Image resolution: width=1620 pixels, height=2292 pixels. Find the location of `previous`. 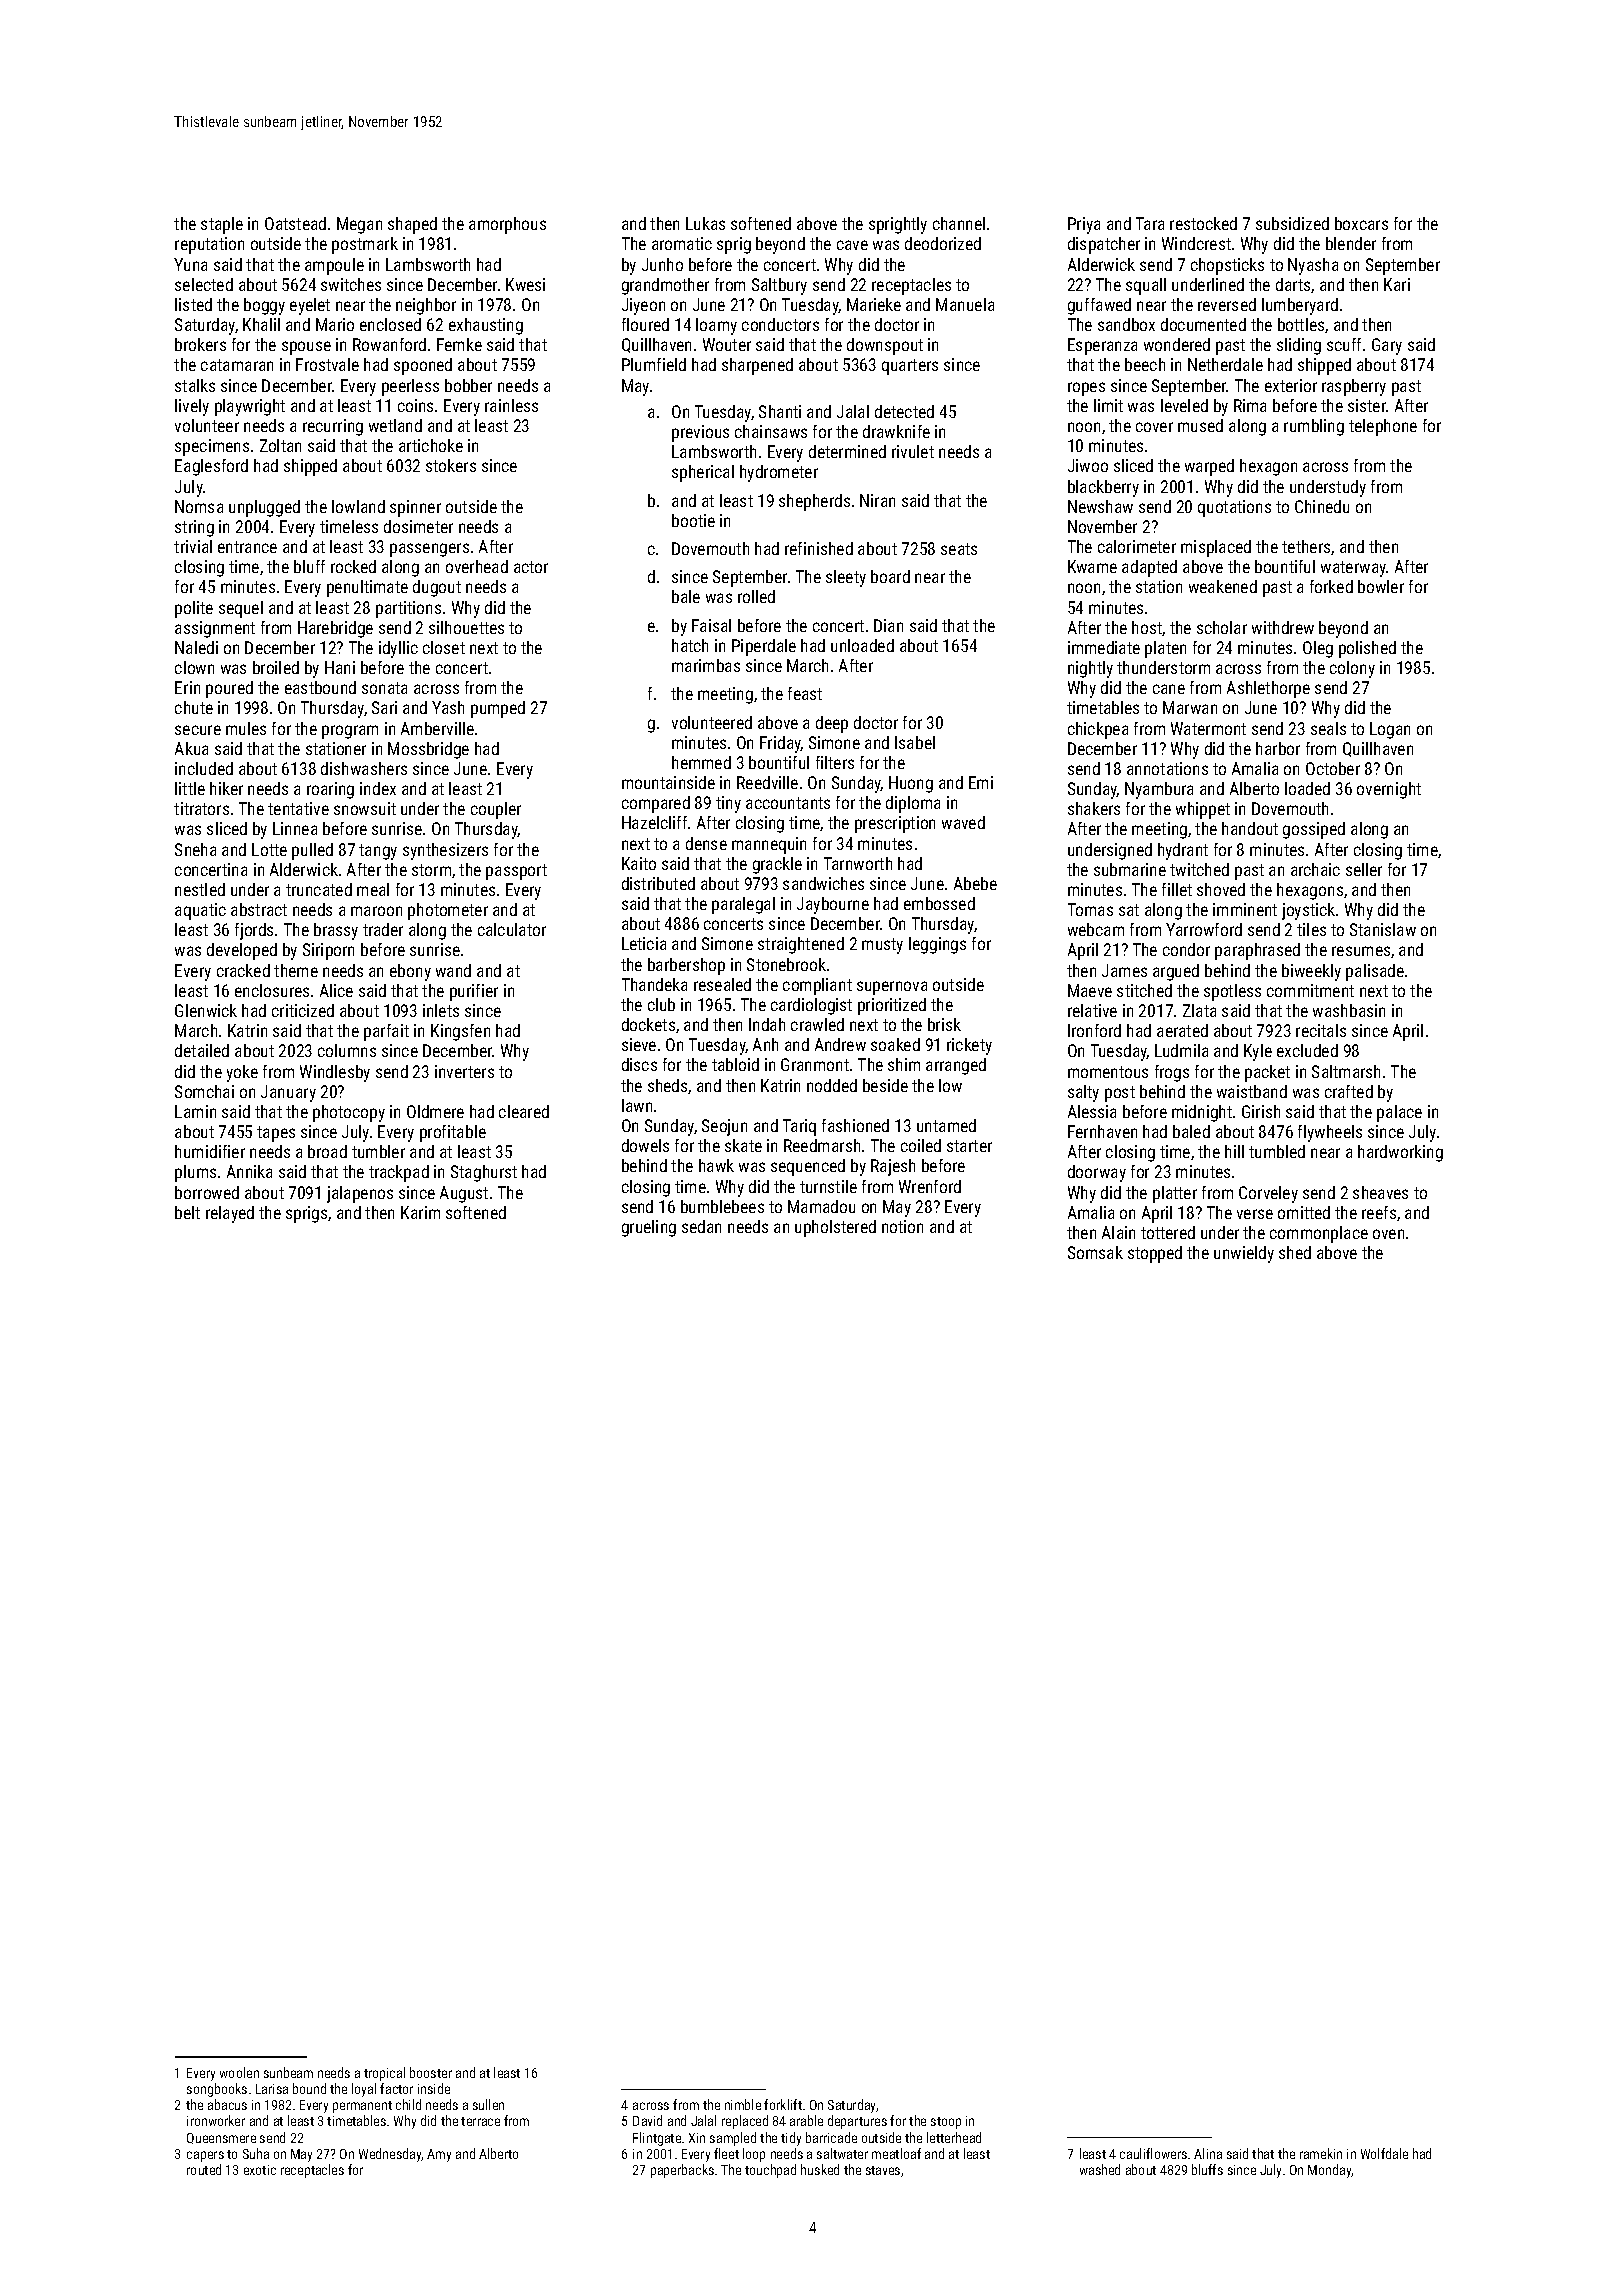

previous is located at coordinates (700, 433).
